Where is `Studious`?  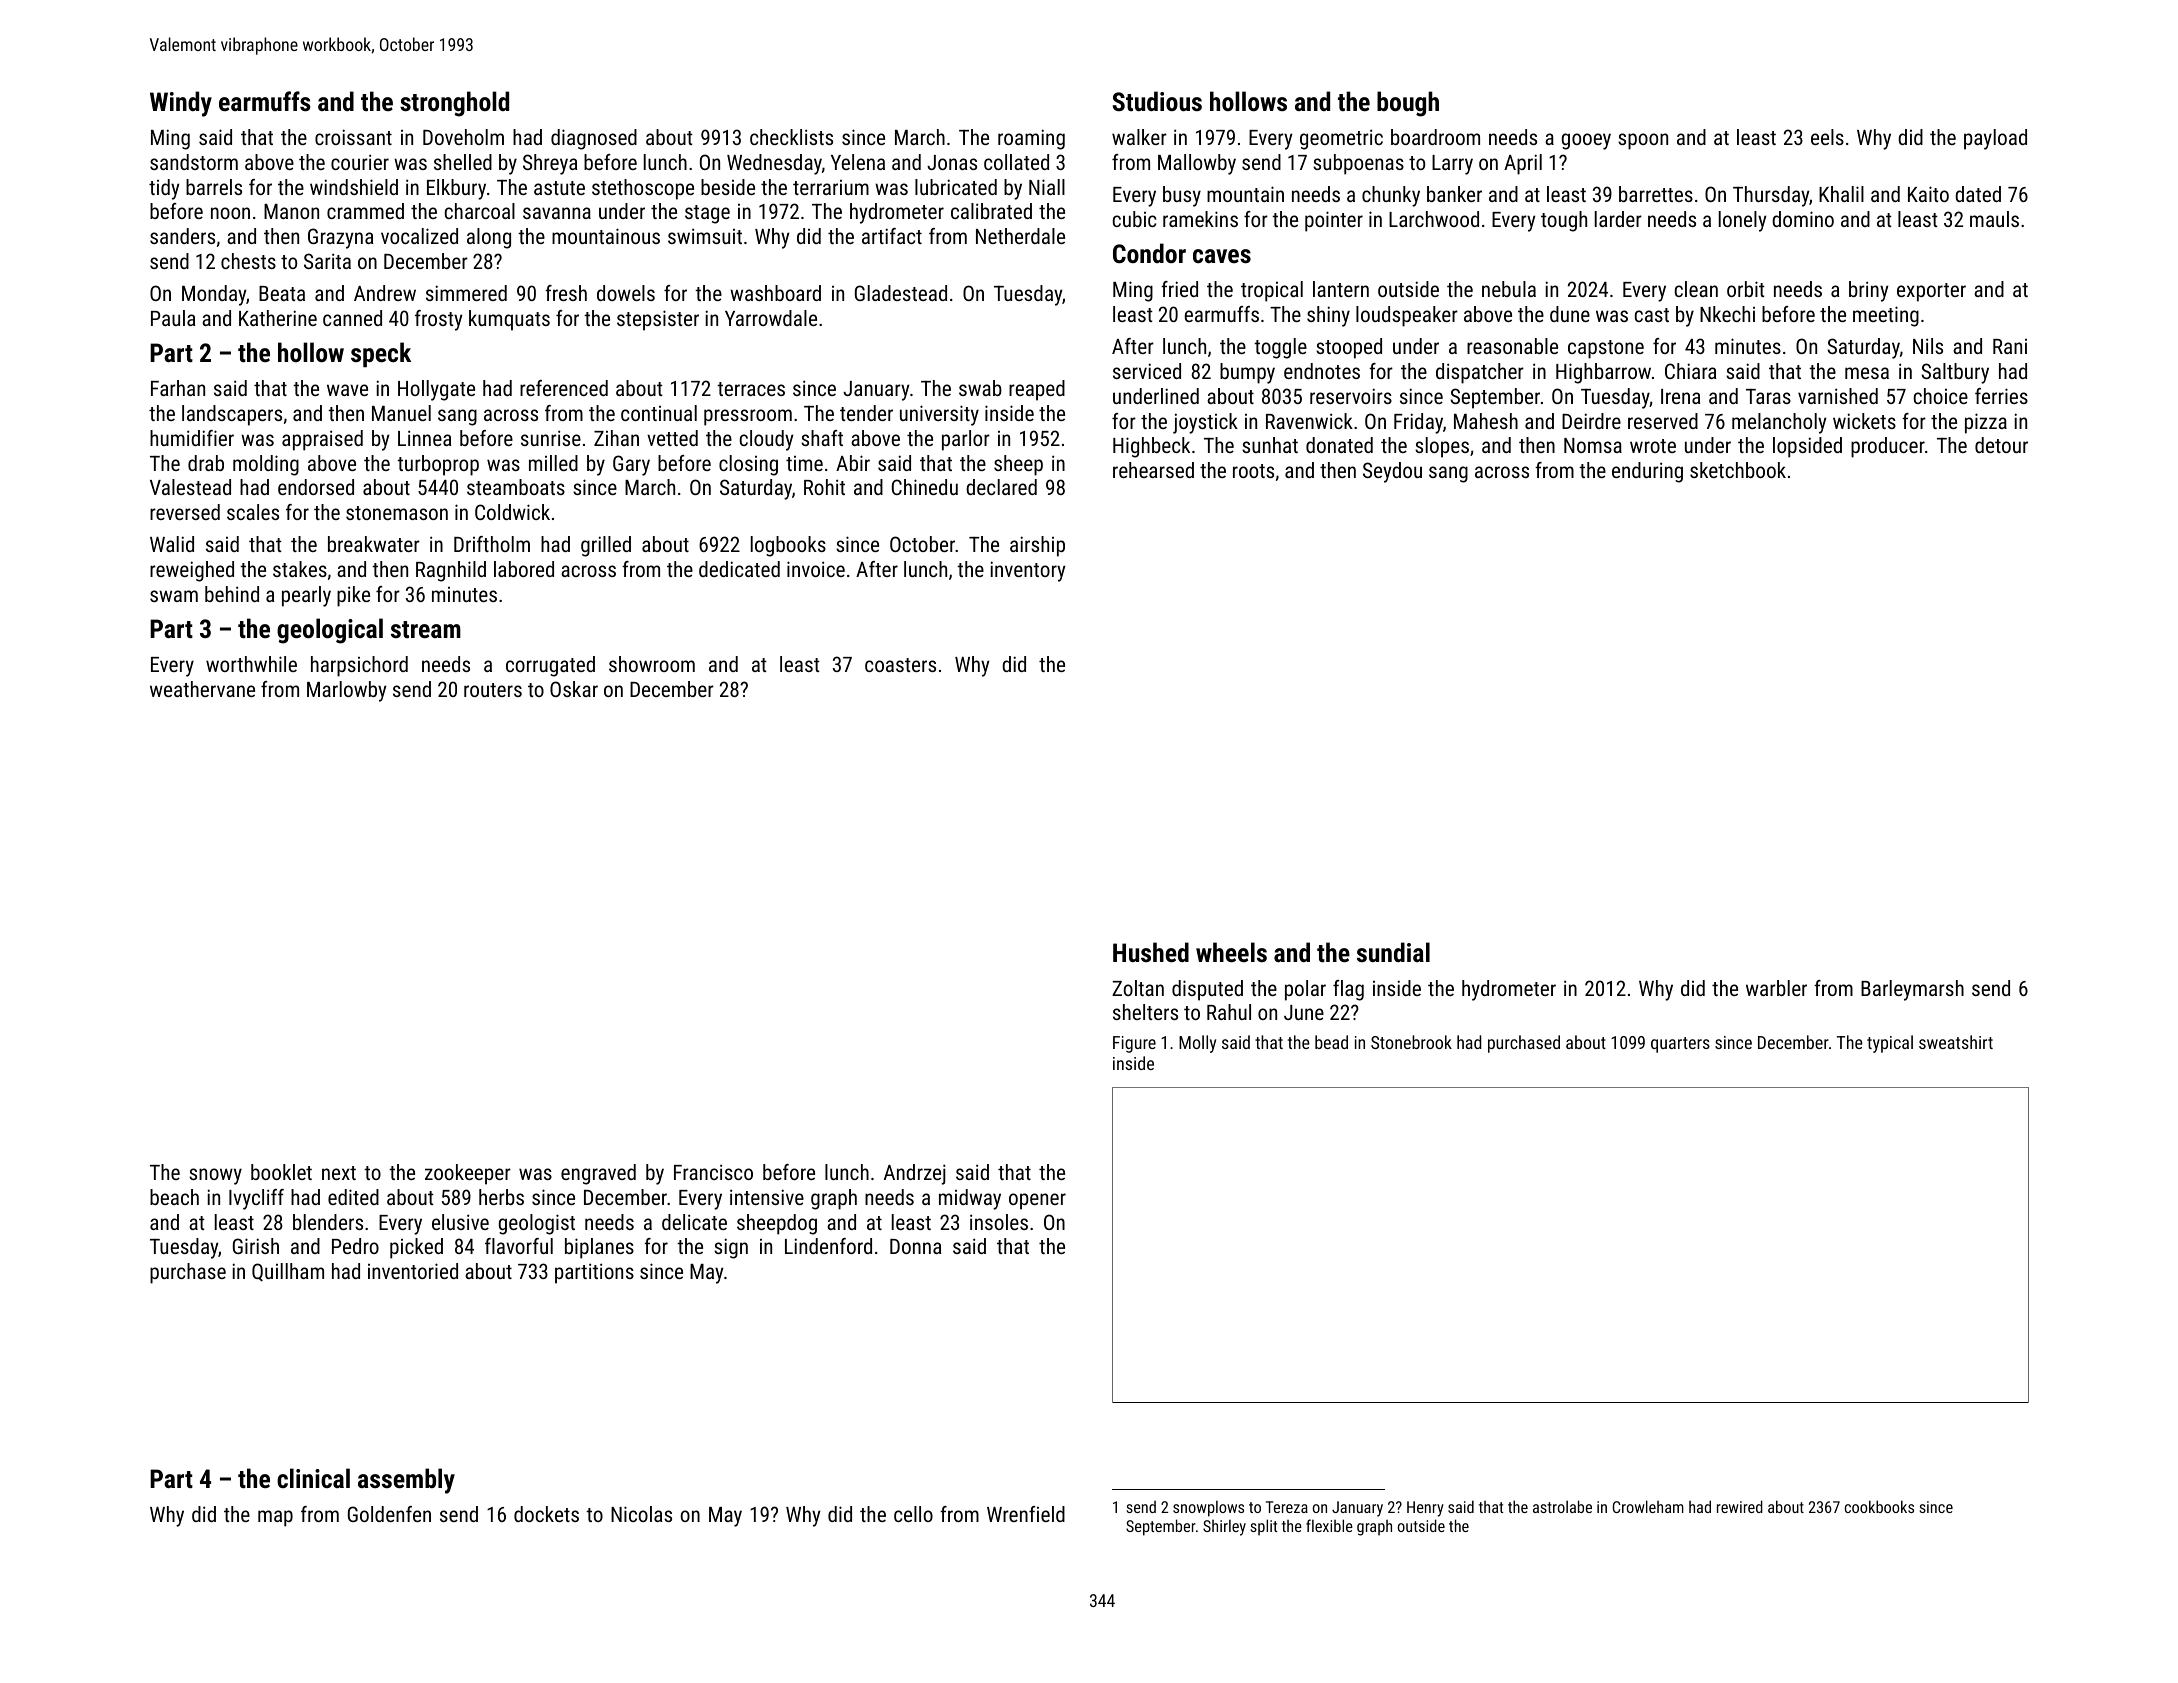
Studious is located at coordinates (1157, 101).
